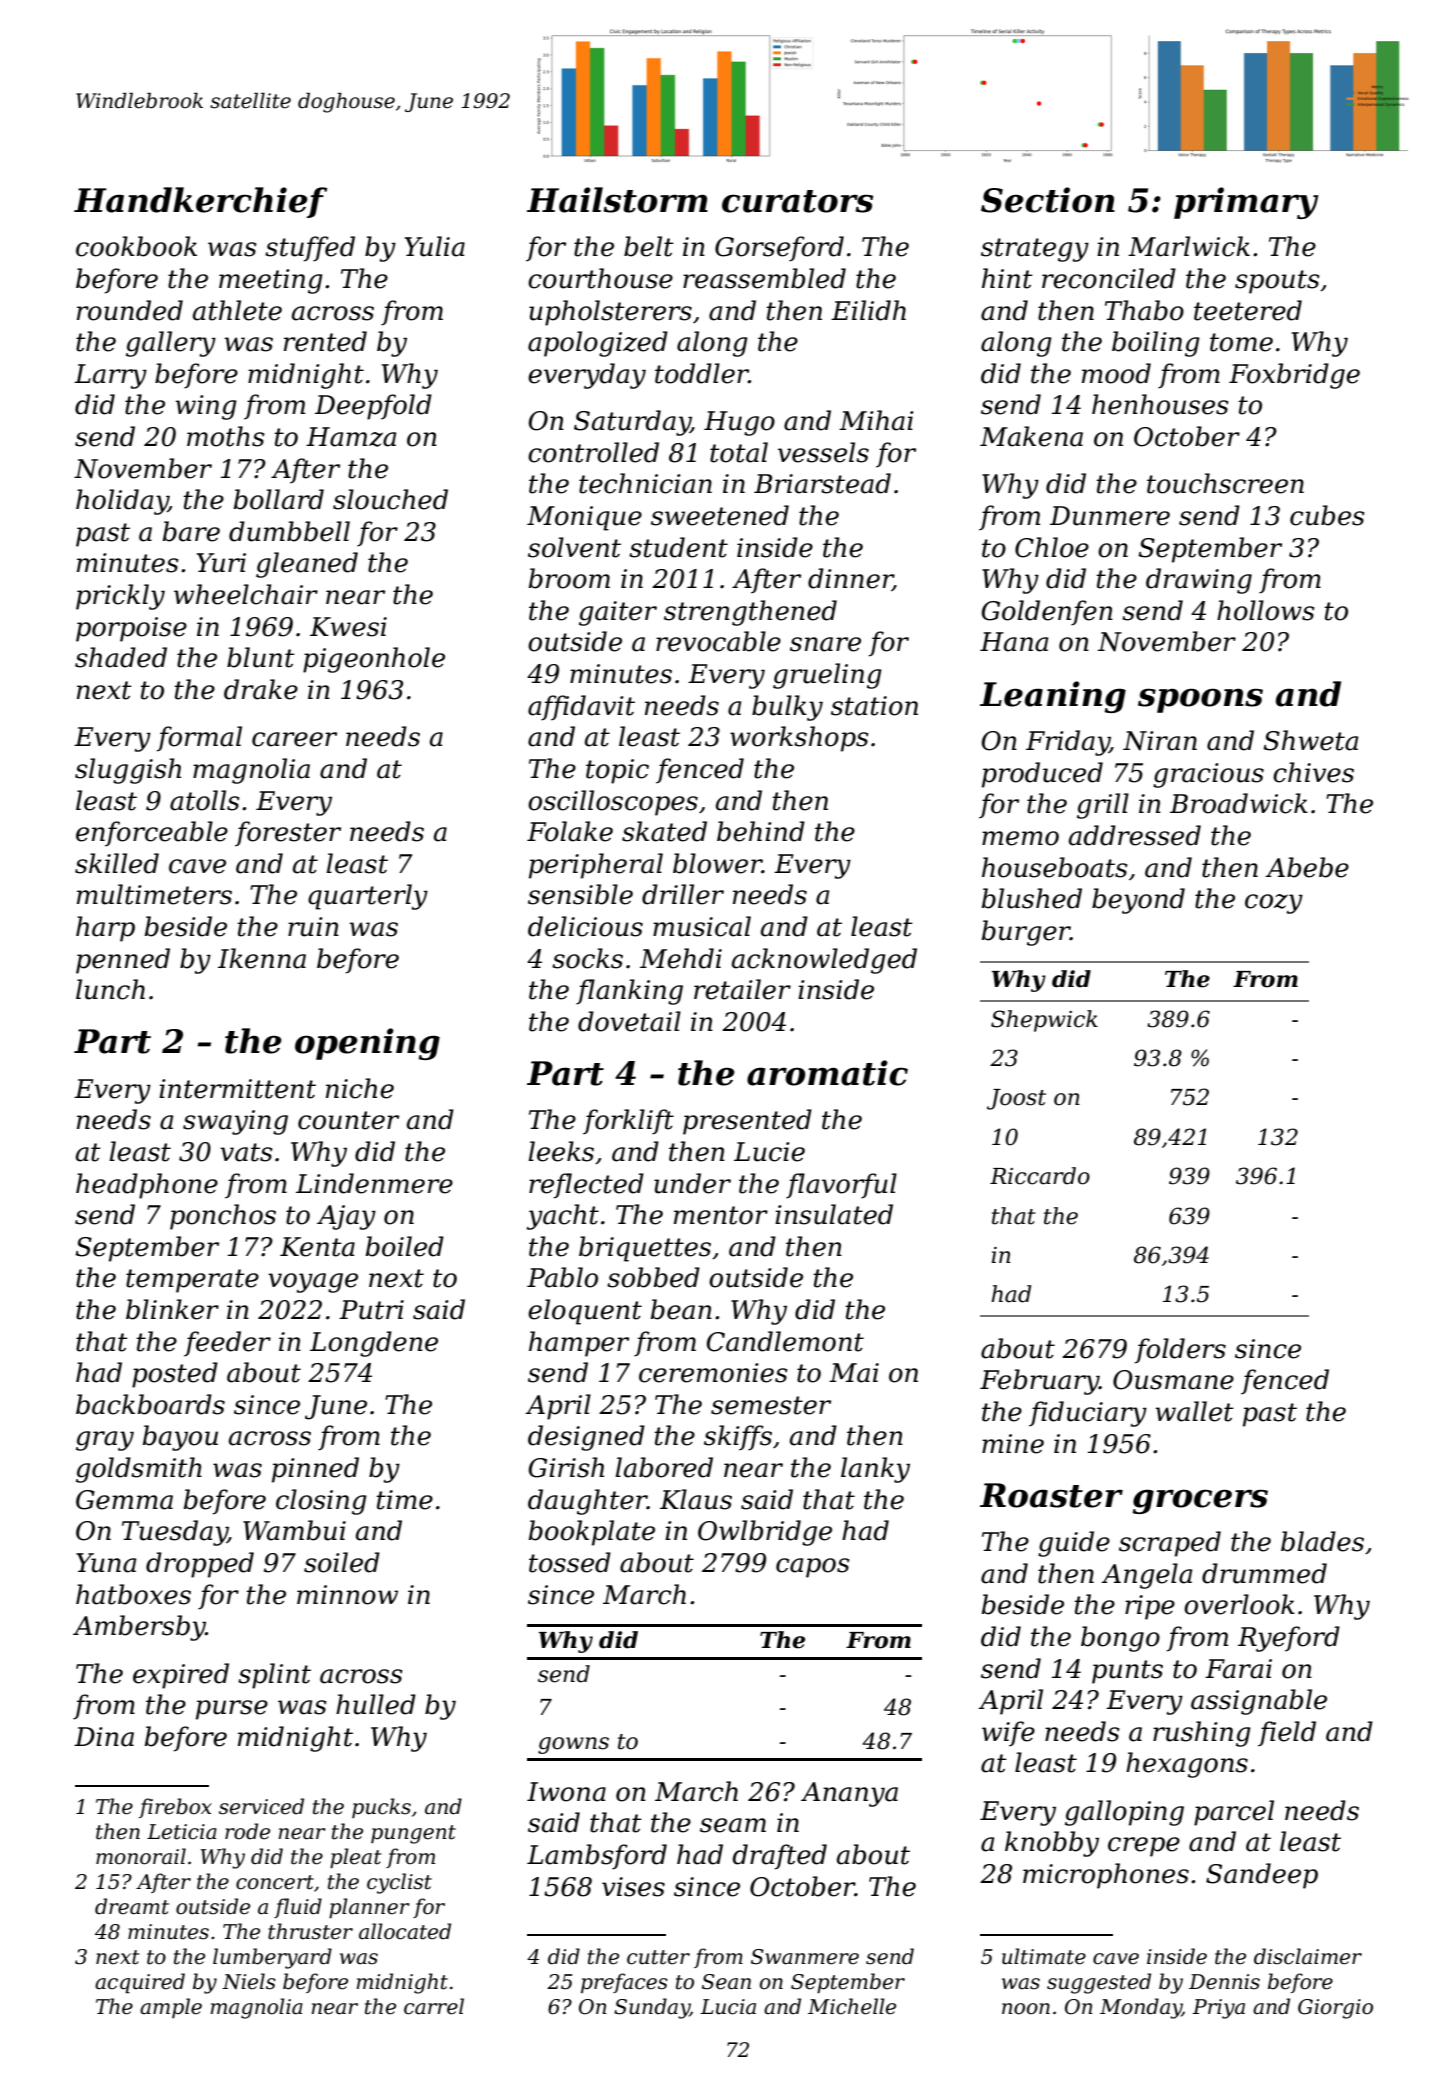 The height and width of the image is (2100, 1450). What do you see at coordinates (261, 689) in the image?
I see `drake` at bounding box center [261, 689].
